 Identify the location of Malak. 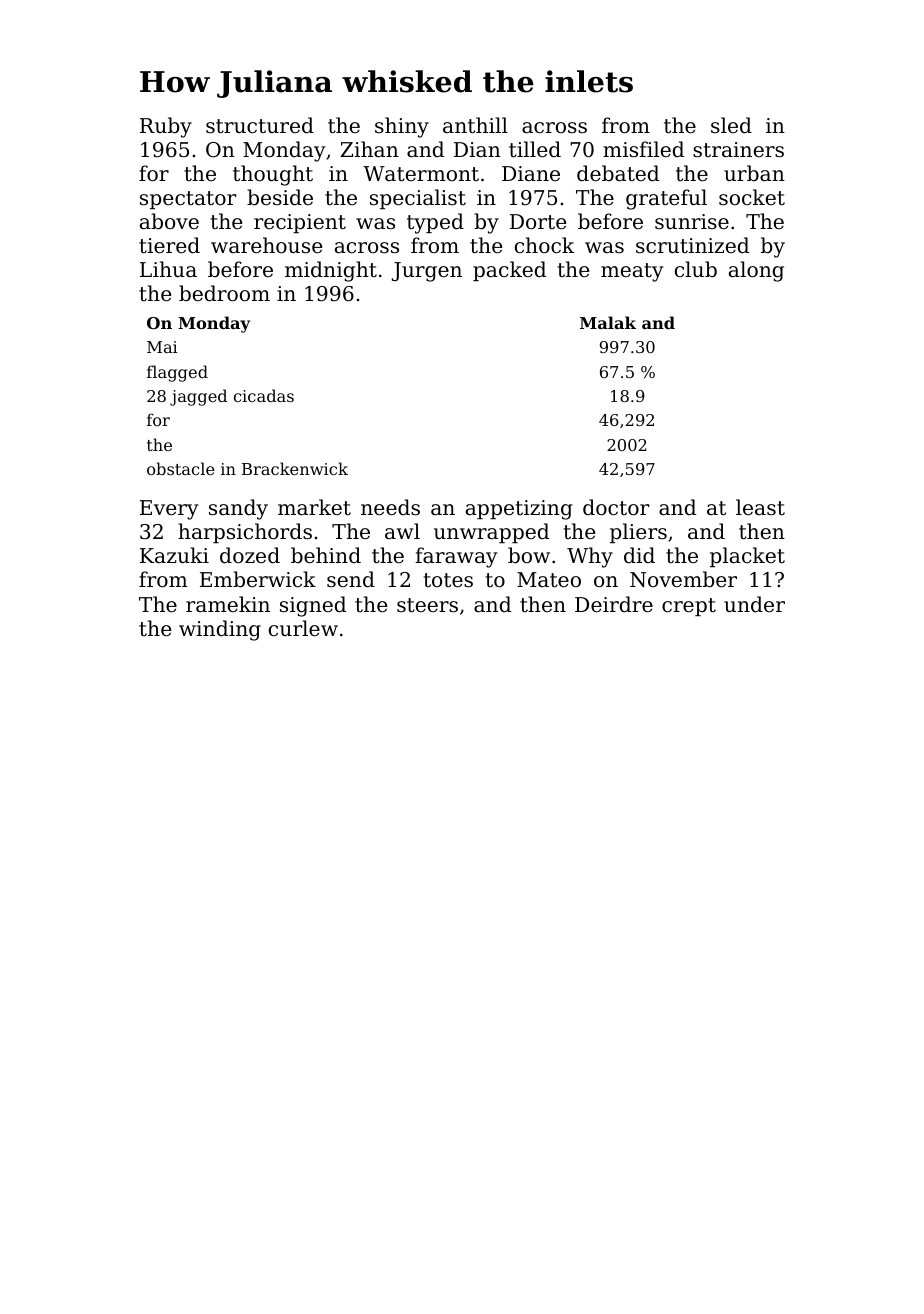
(608, 322).
